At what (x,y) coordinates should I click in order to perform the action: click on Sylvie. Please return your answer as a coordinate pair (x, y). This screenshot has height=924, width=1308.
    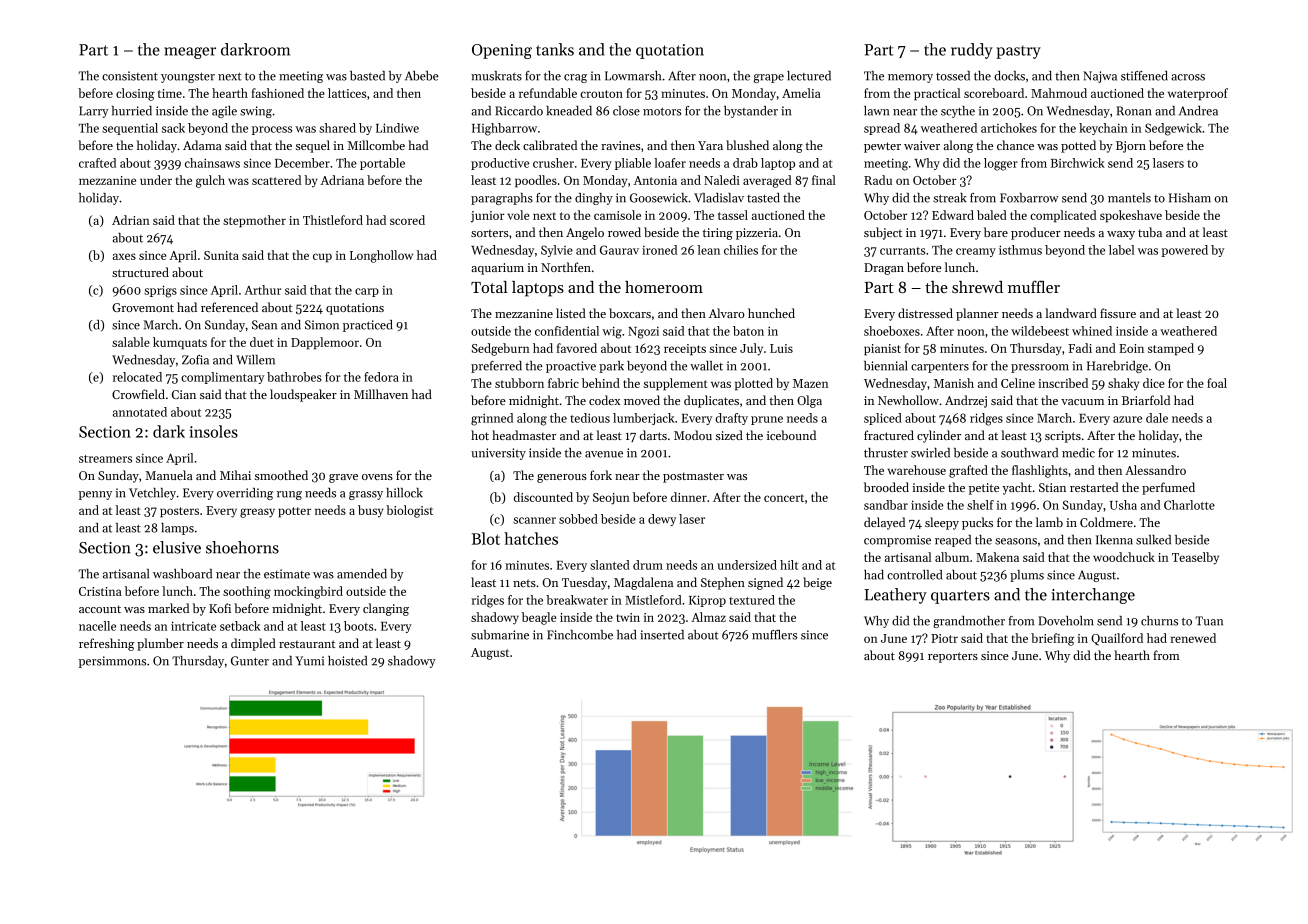
    Looking at the image, I should click on (557, 251).
